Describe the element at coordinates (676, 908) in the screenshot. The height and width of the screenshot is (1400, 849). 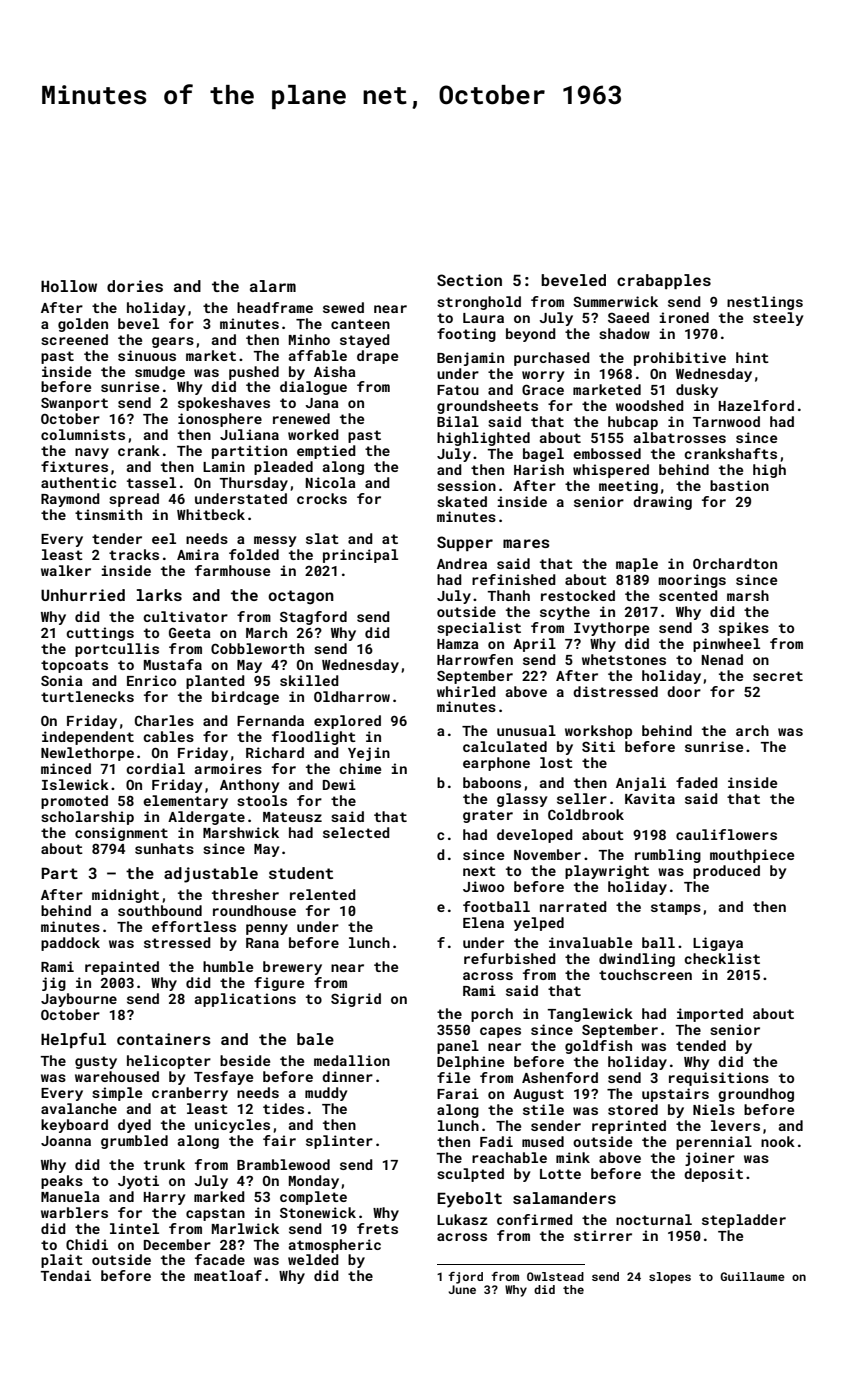
I see `stamps` at that location.
